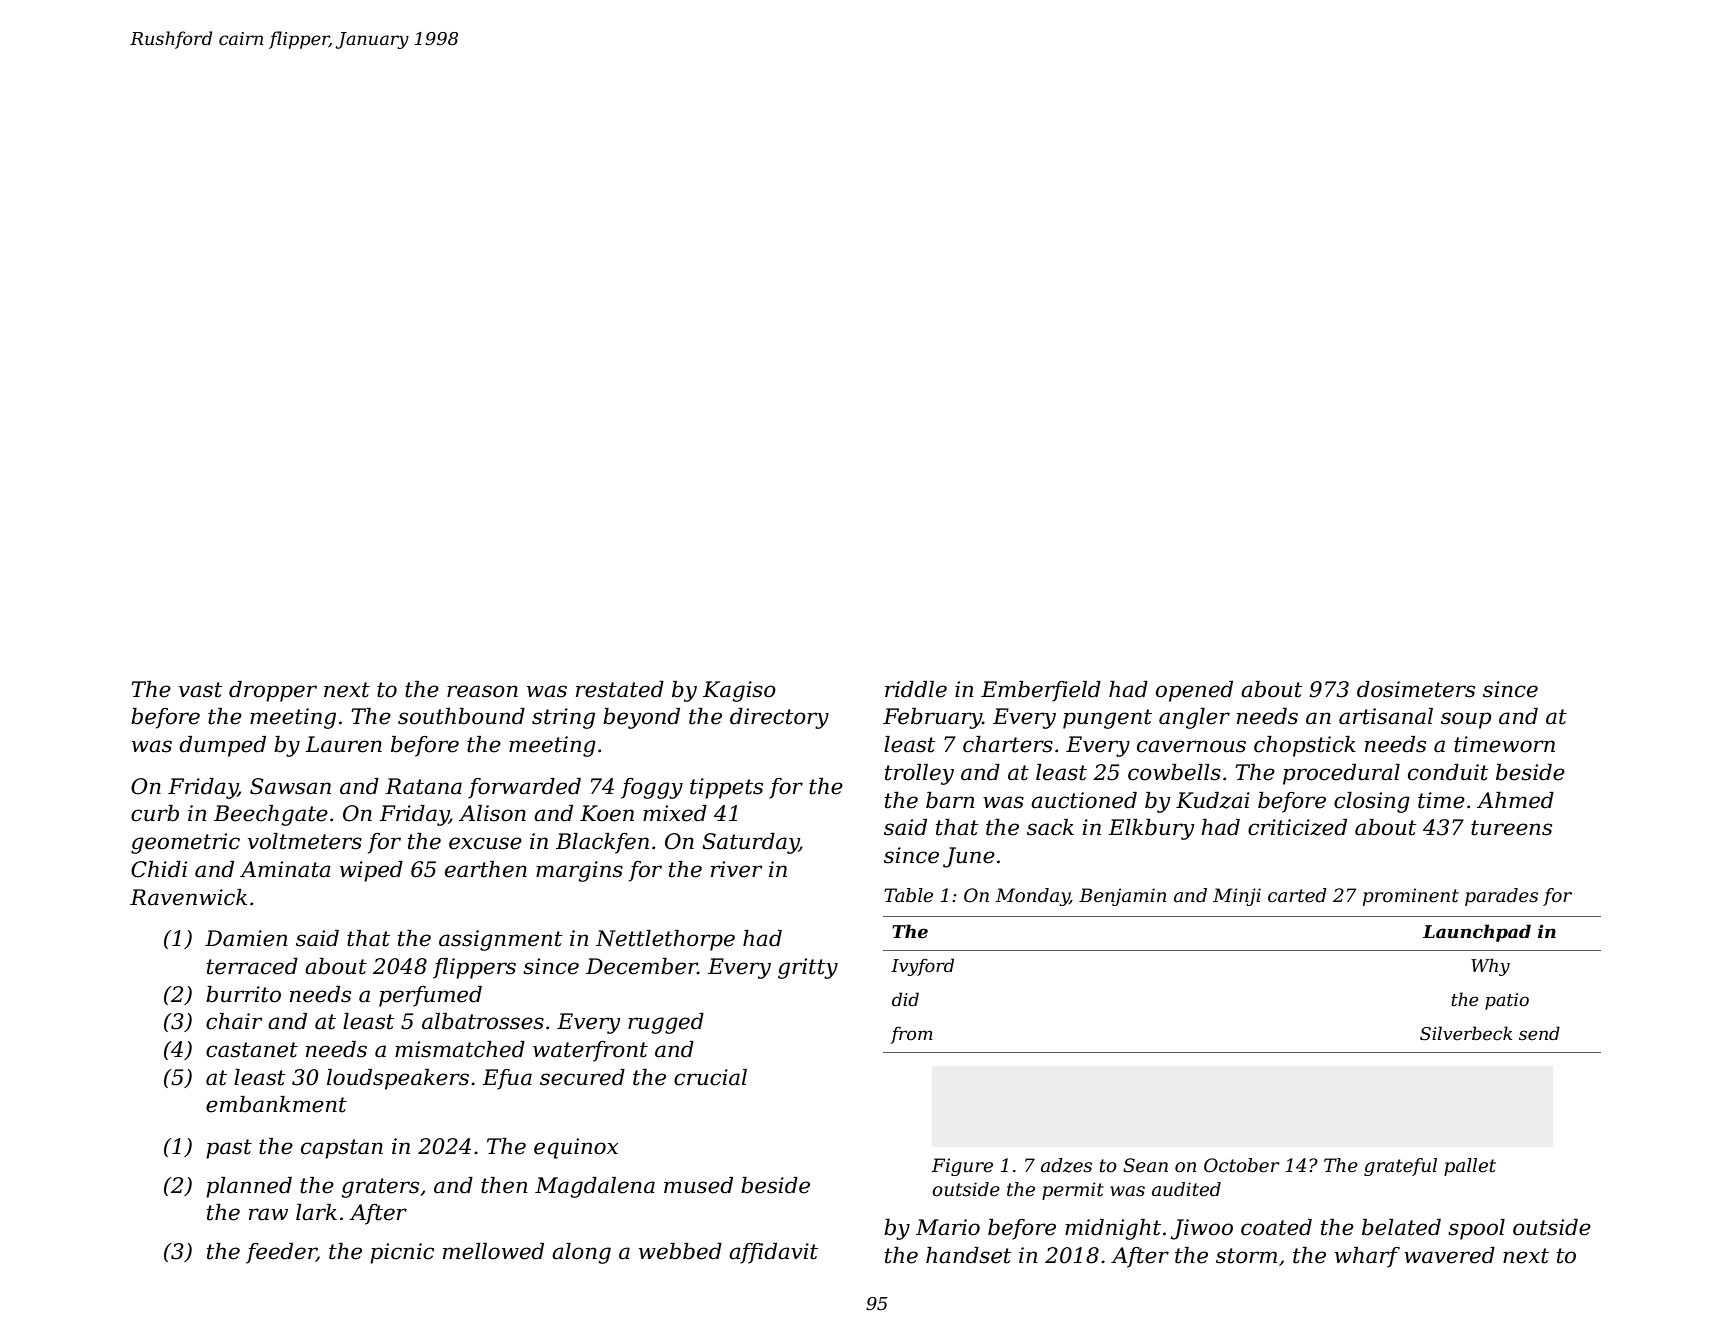 The width and height of the screenshot is (1732, 1338). What do you see at coordinates (1297, 827) in the screenshot?
I see `criticized` at bounding box center [1297, 827].
